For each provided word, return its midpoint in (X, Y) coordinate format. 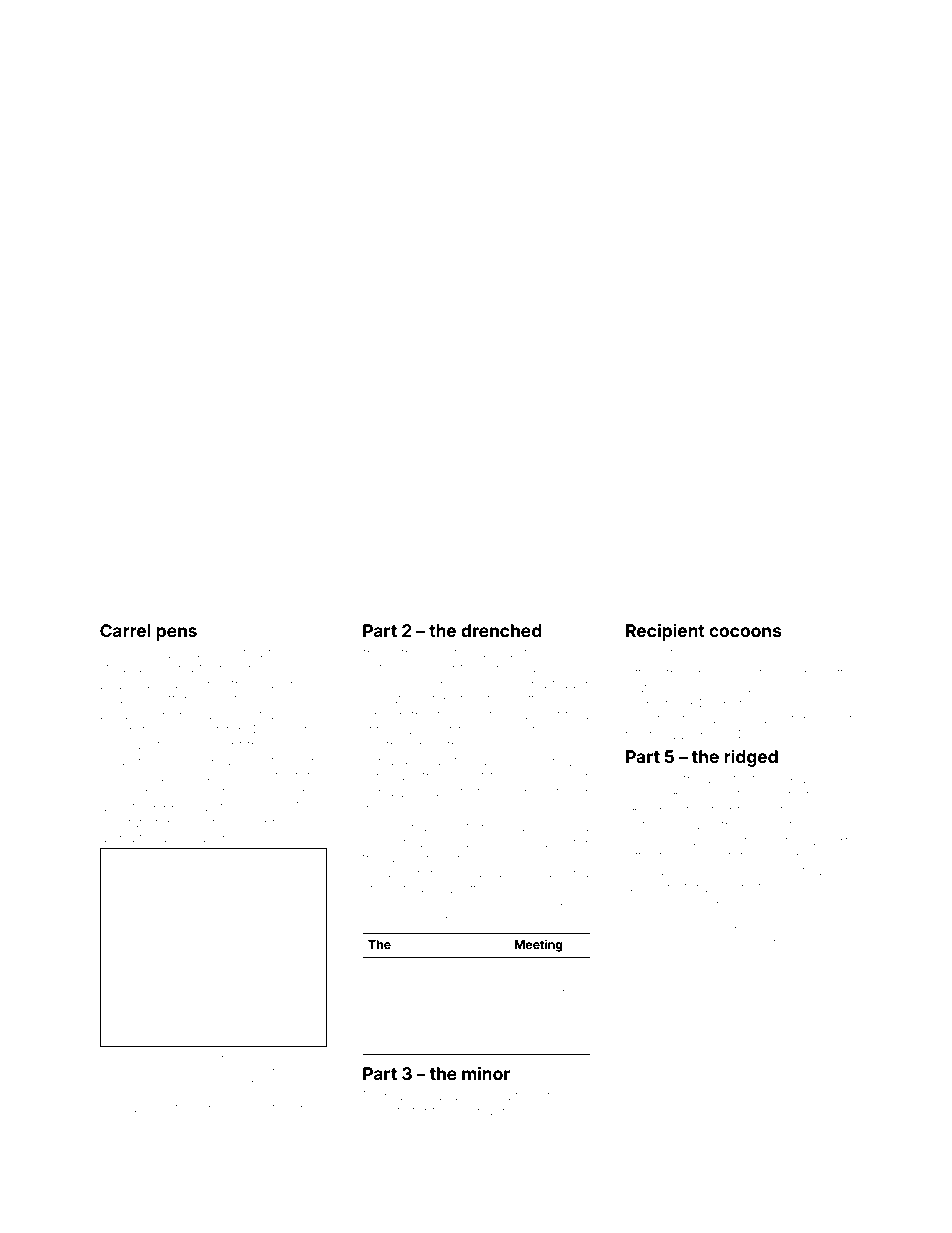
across (305, 1109)
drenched (501, 630)
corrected (392, 843)
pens (176, 634)
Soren (178, 1058)
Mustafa (125, 822)
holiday (721, 674)
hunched (557, 968)
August (702, 944)
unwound (656, 842)
